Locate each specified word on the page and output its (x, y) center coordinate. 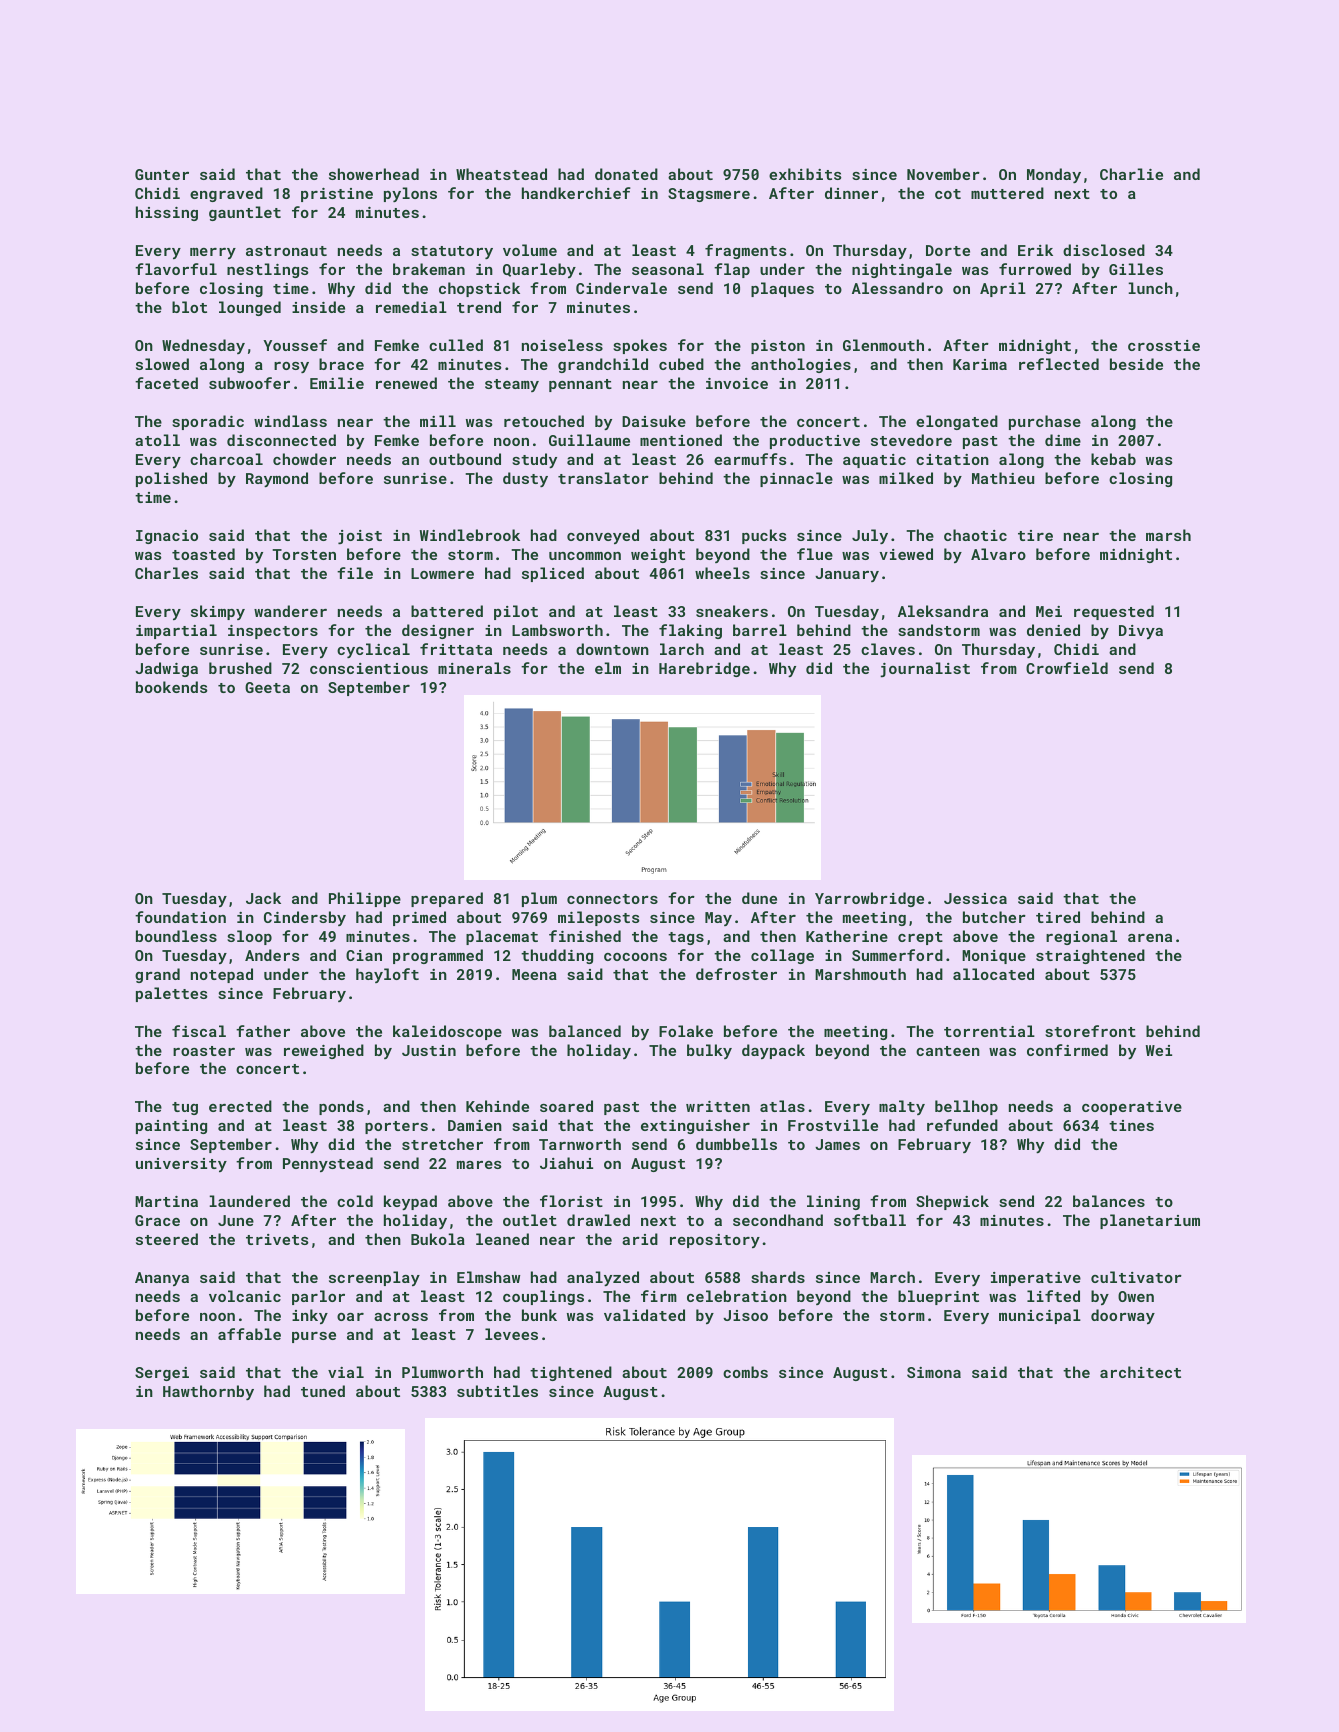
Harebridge (704, 669)
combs (745, 1372)
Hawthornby (208, 1392)
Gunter (162, 174)
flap (732, 270)
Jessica (975, 898)
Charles (166, 573)
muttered (1007, 193)
